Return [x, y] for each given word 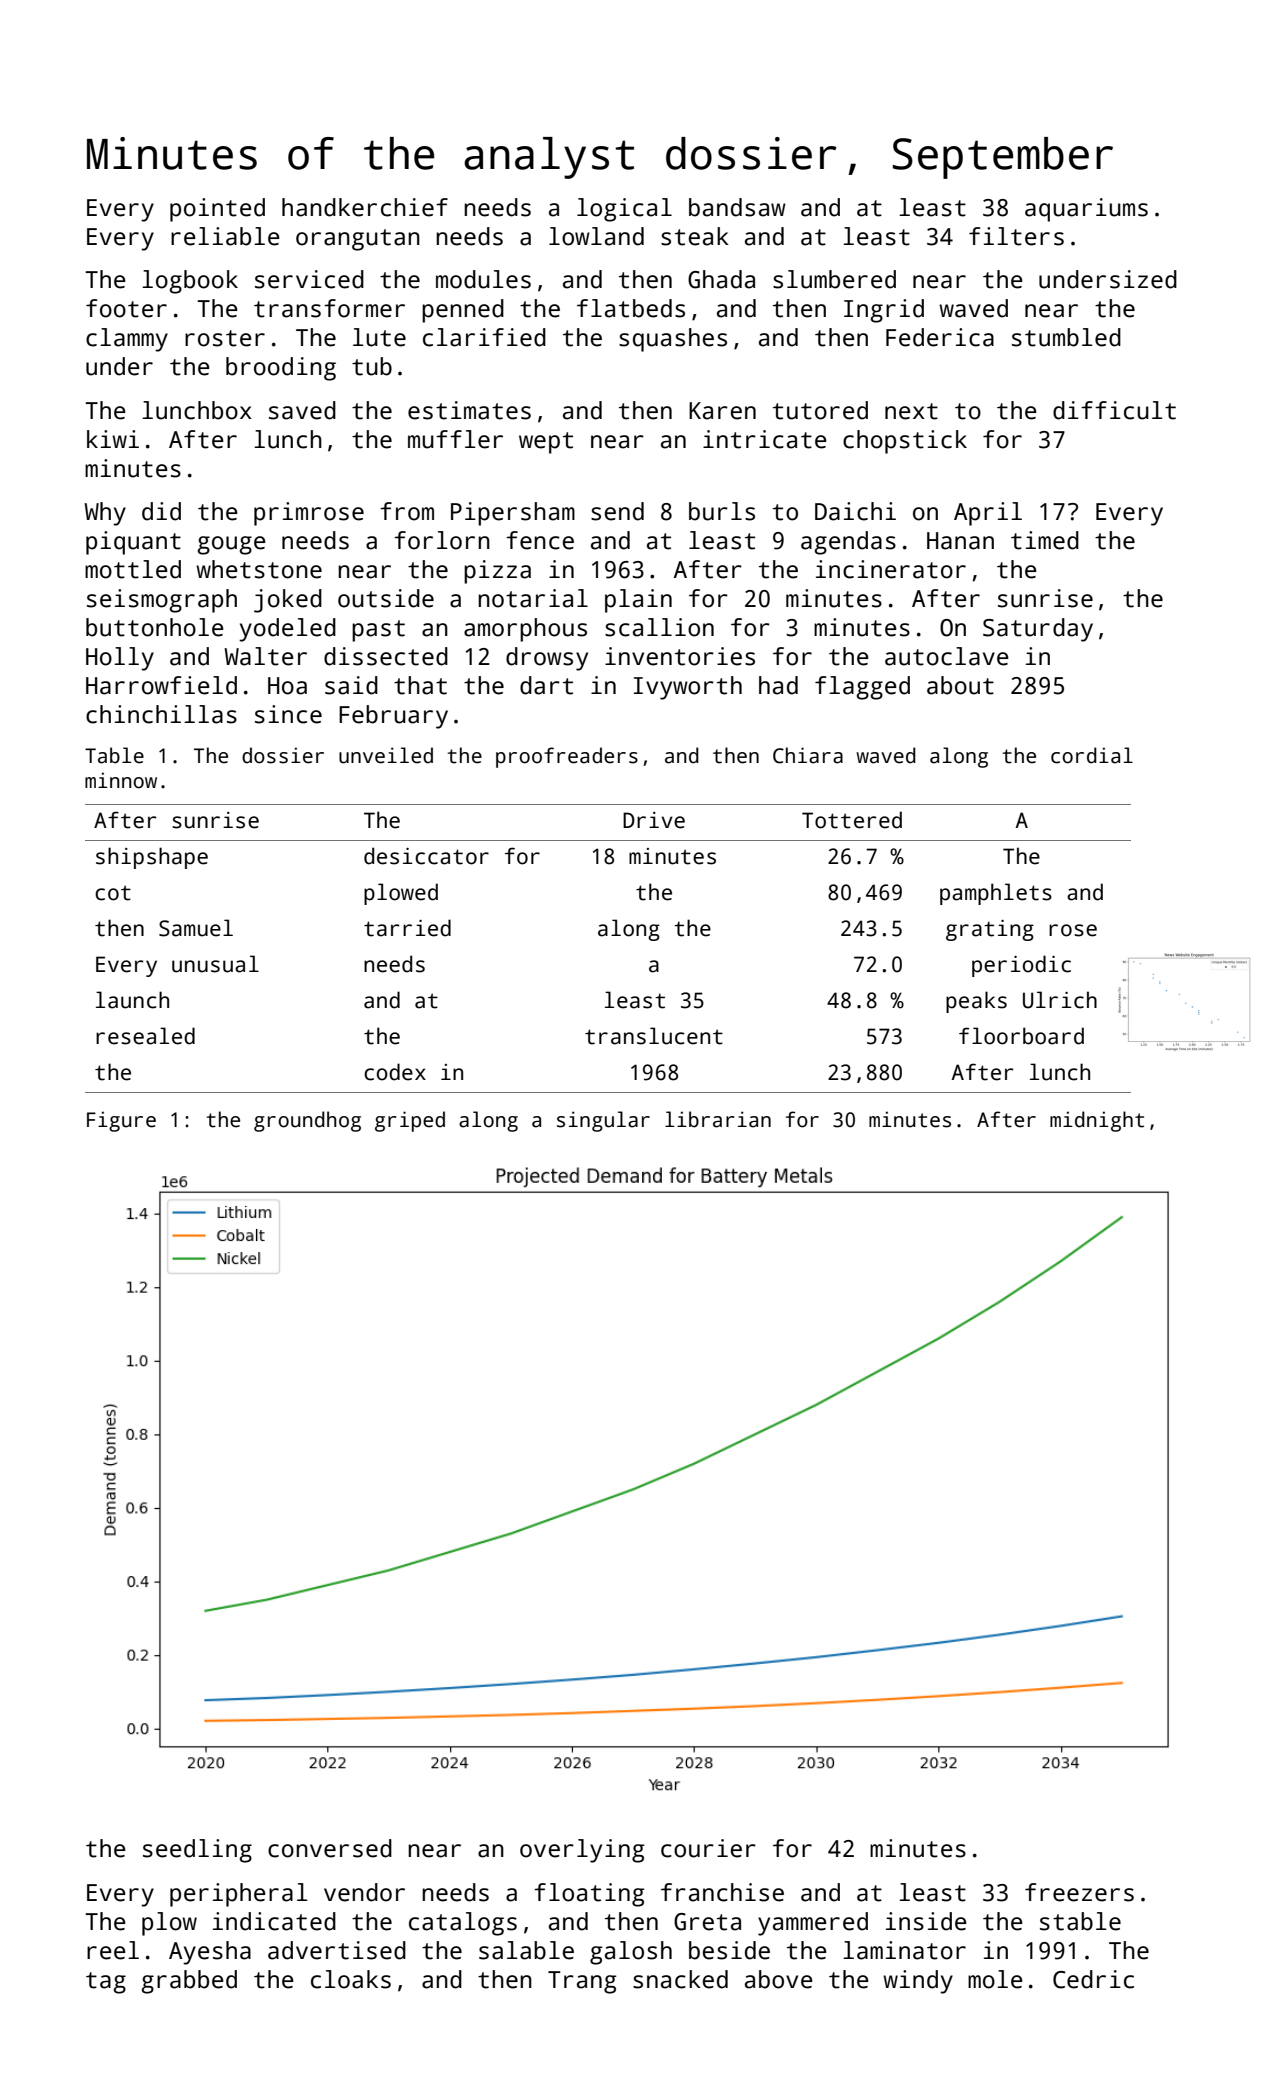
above [779, 1979]
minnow [121, 780]
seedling [197, 1851]
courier [708, 1848]
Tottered [852, 820]
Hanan [960, 541]
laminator [904, 1950]
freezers [1079, 1892]
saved [302, 410]
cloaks [351, 1979]
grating [990, 930]
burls [722, 511]
